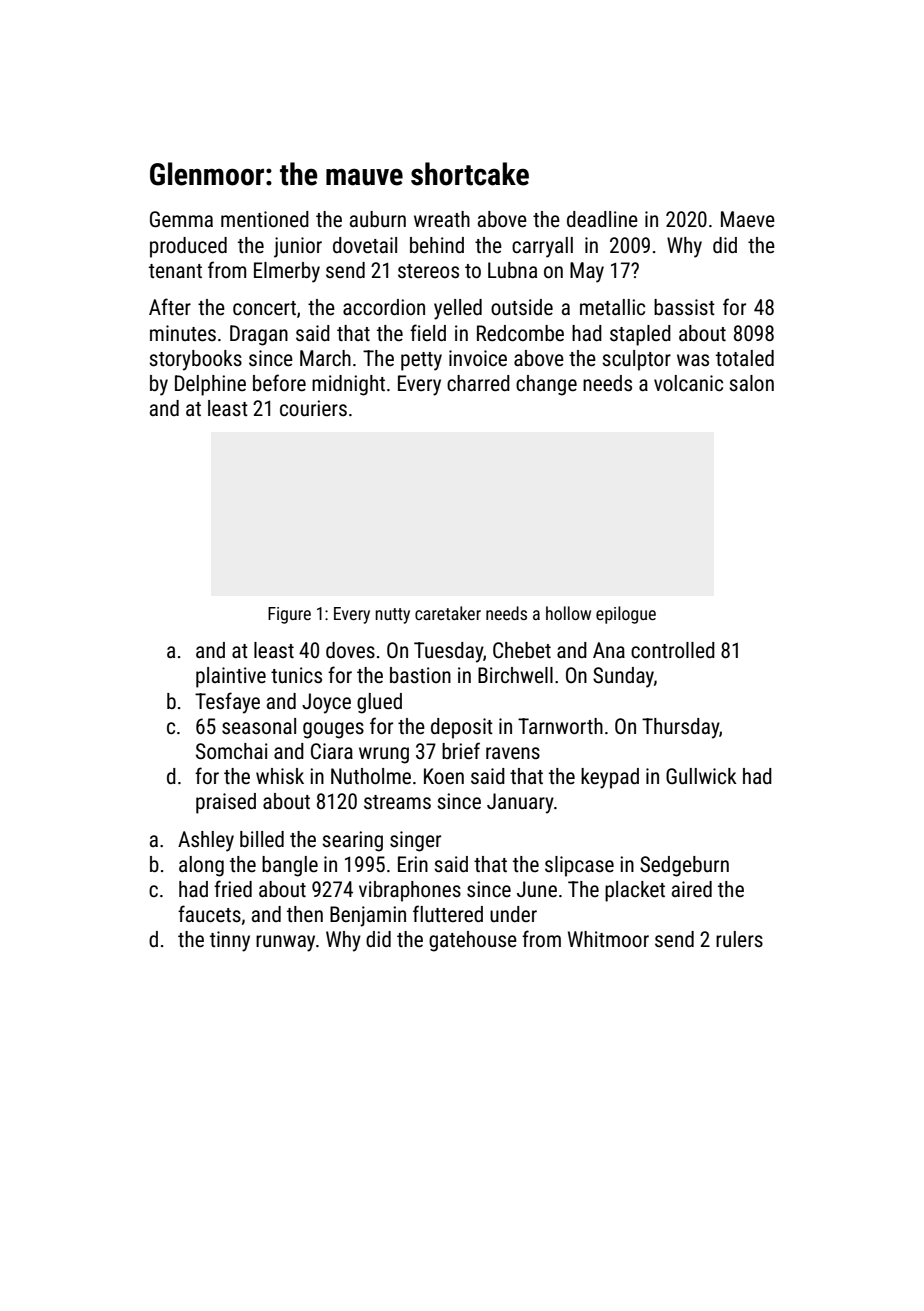  What do you see at coordinates (265, 219) in the document?
I see `mentioned` at bounding box center [265, 219].
